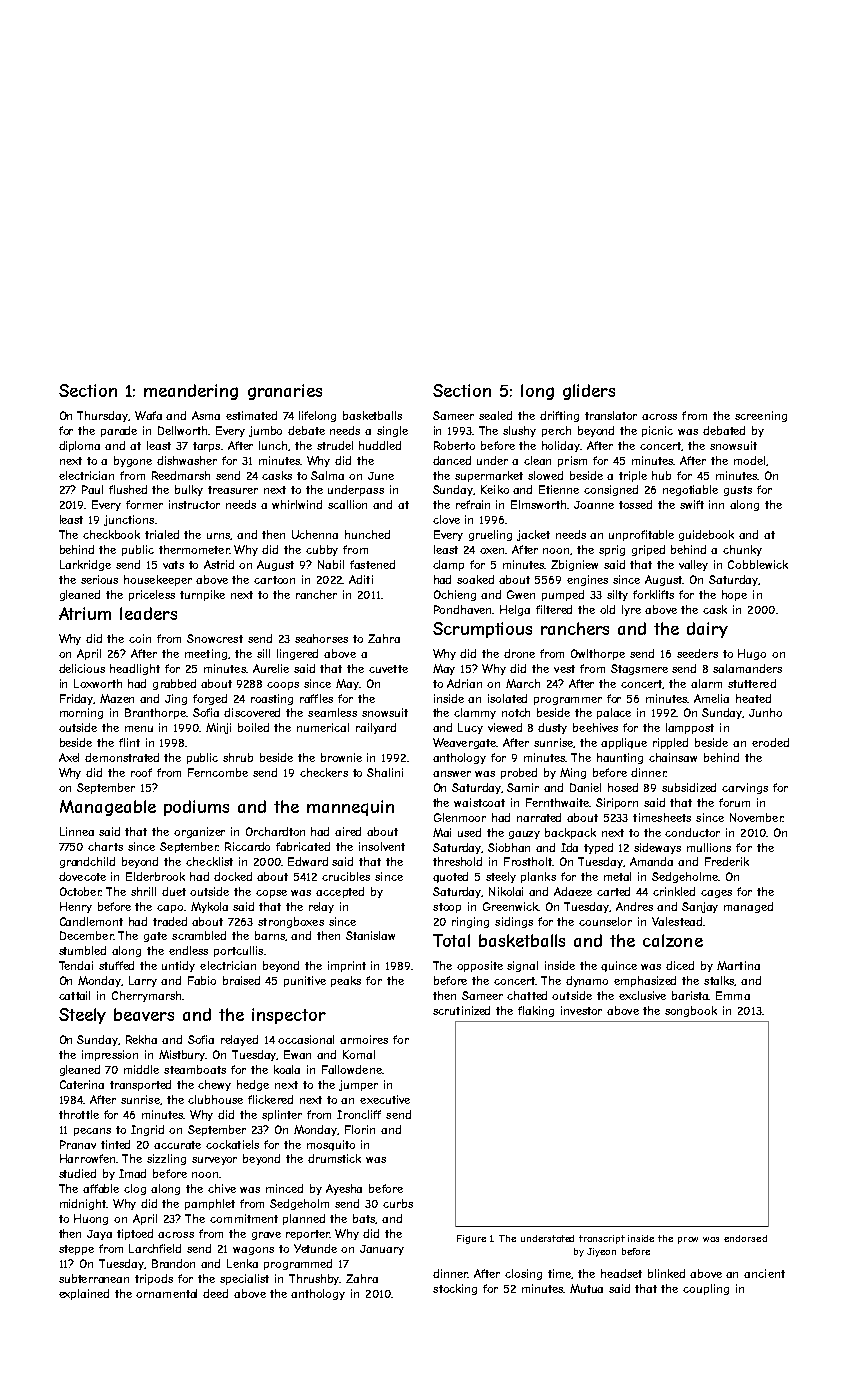  Describe the element at coordinates (202, 980) in the screenshot. I see `Fabio` at that location.
